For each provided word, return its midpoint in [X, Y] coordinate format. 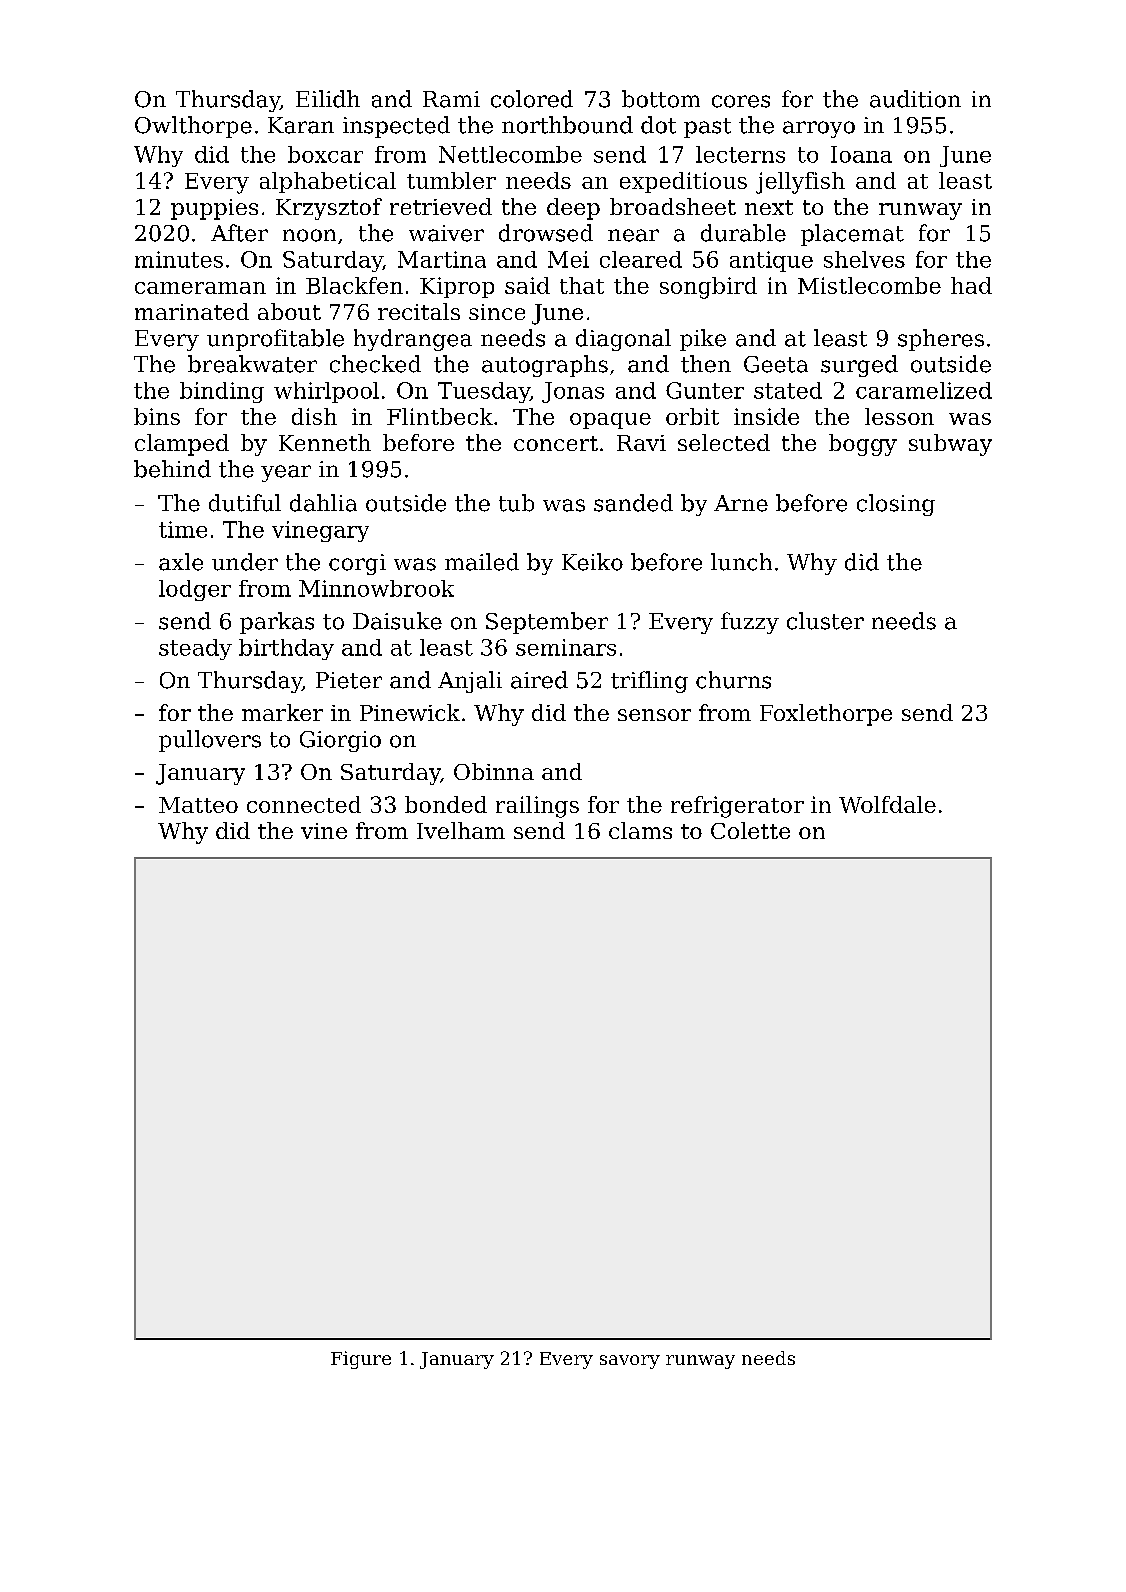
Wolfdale [887, 804]
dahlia [323, 503]
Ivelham [461, 830]
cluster [825, 621]
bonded [446, 804]
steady [195, 649]
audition [915, 99]
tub [516, 503]
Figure [361, 1360]
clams [640, 830]
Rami [451, 99]
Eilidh [328, 99]
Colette [750, 830]
